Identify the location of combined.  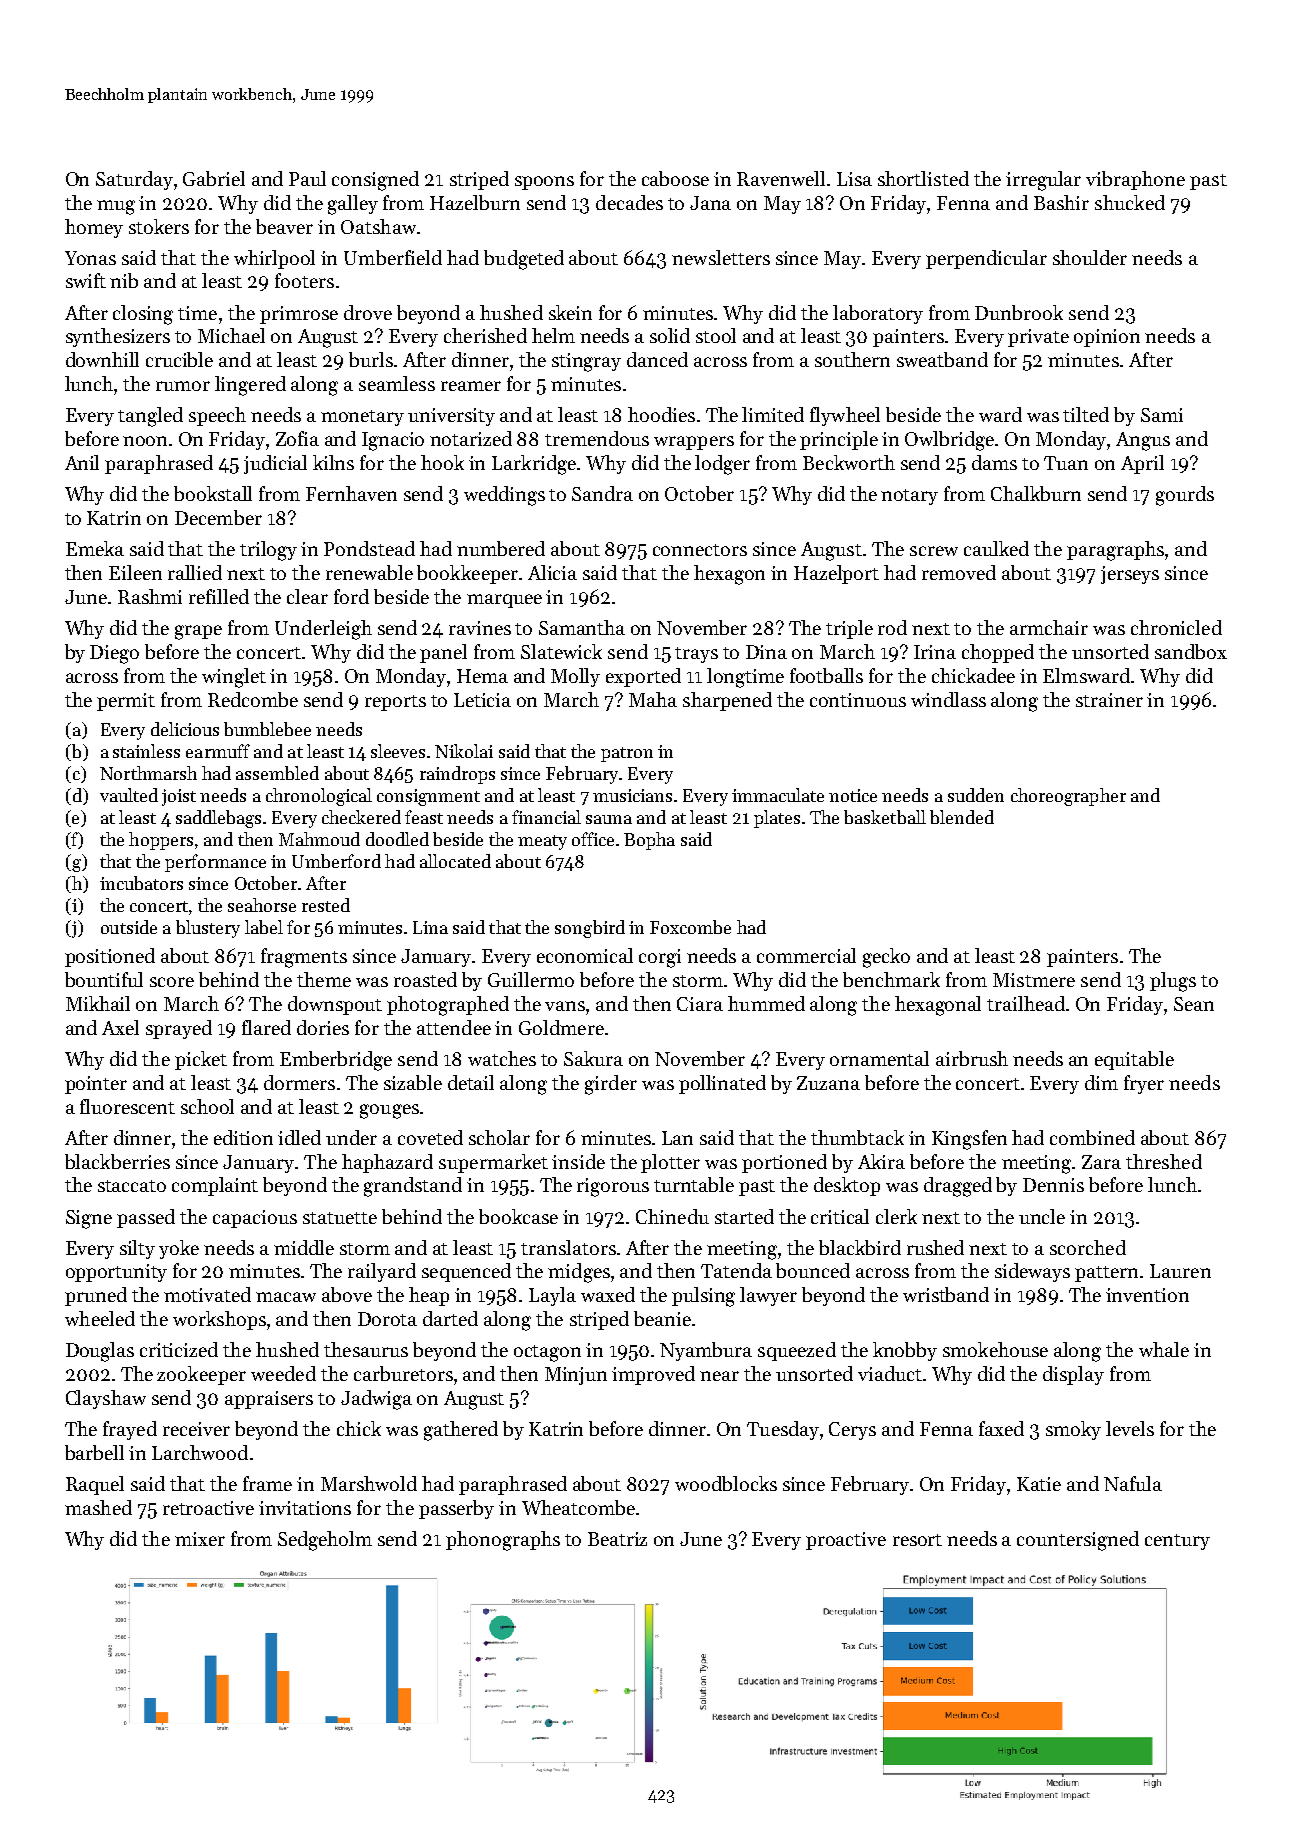
(1092, 1137).
